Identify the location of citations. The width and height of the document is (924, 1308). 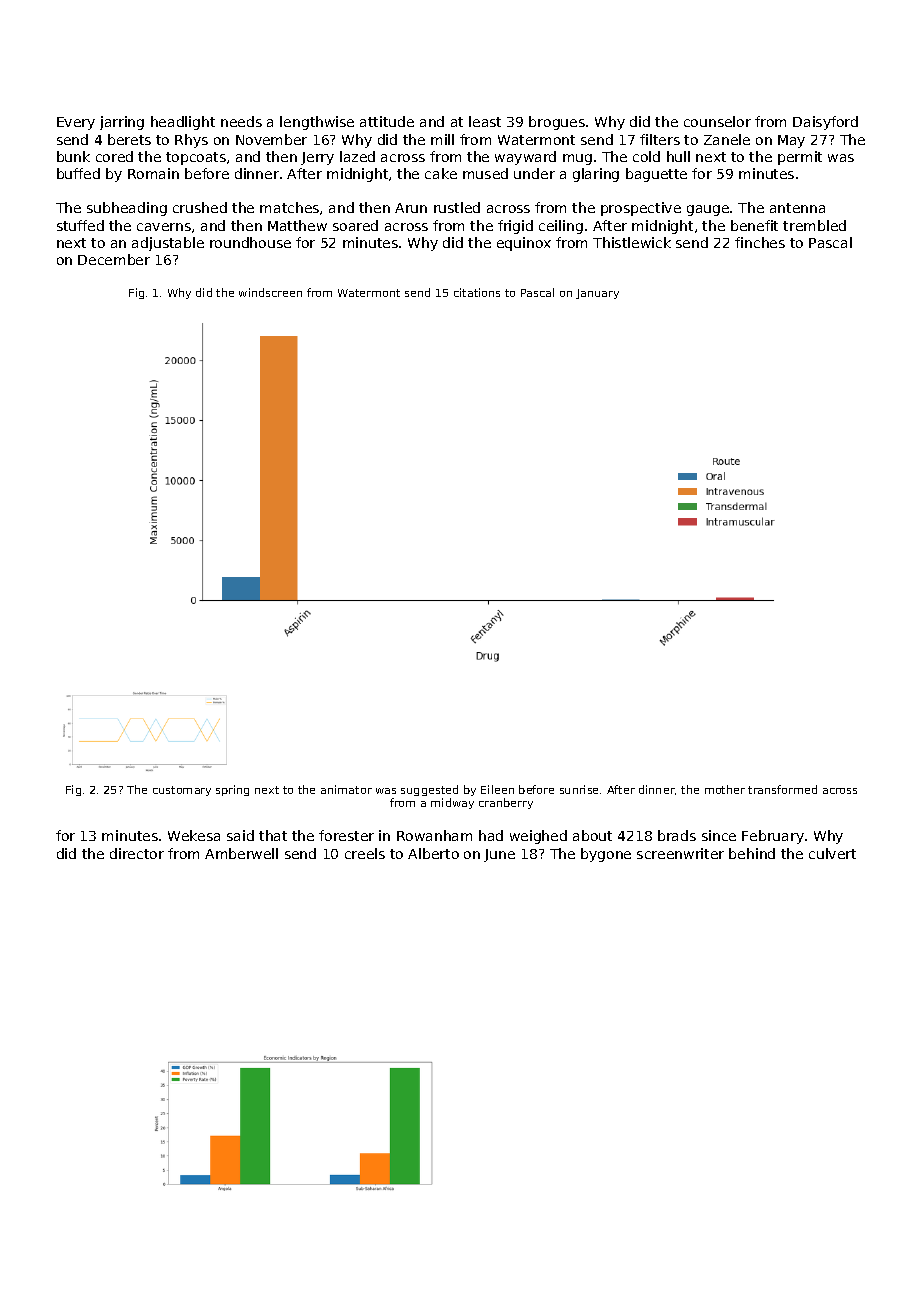
(477, 292).
